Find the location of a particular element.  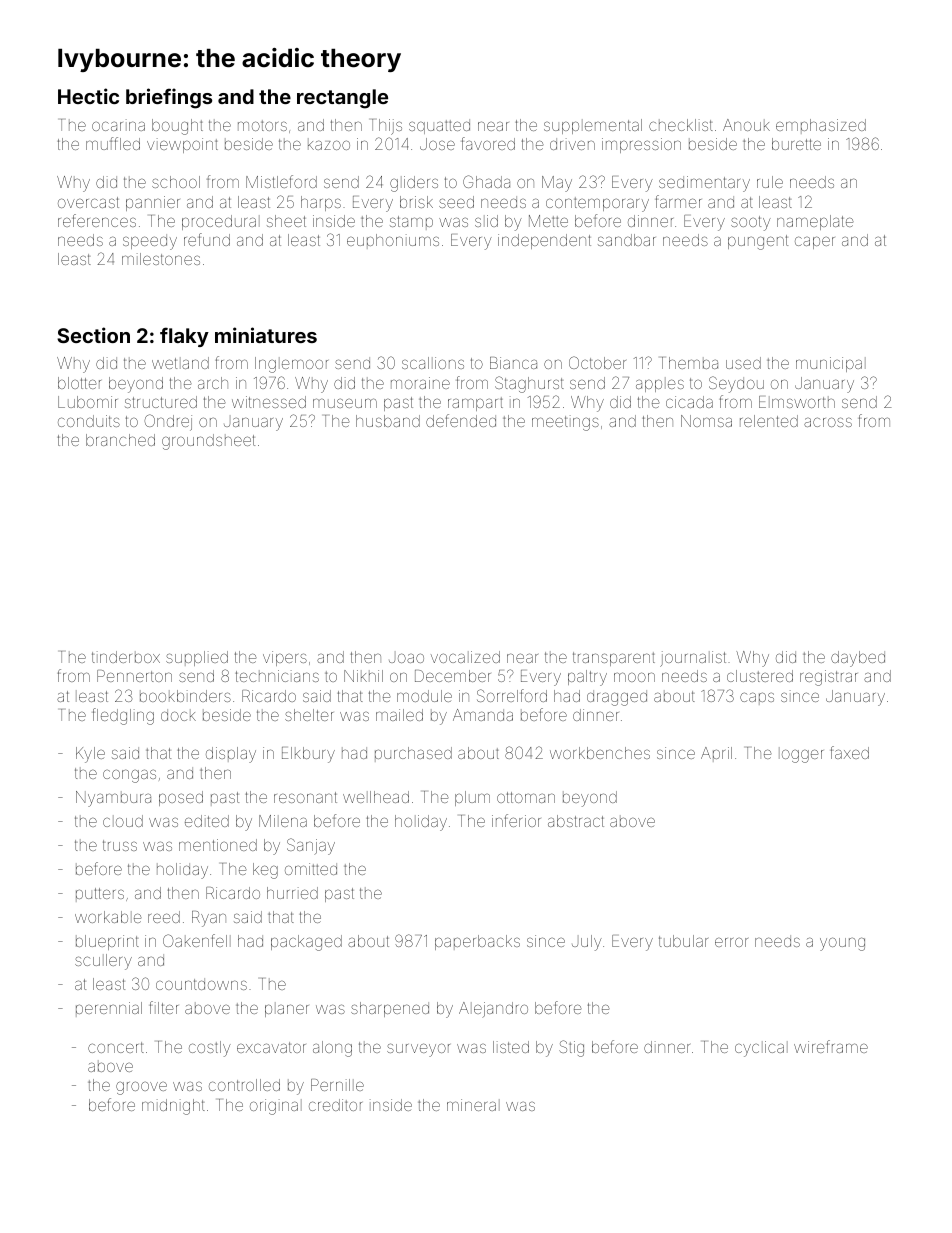

young is located at coordinates (842, 944).
